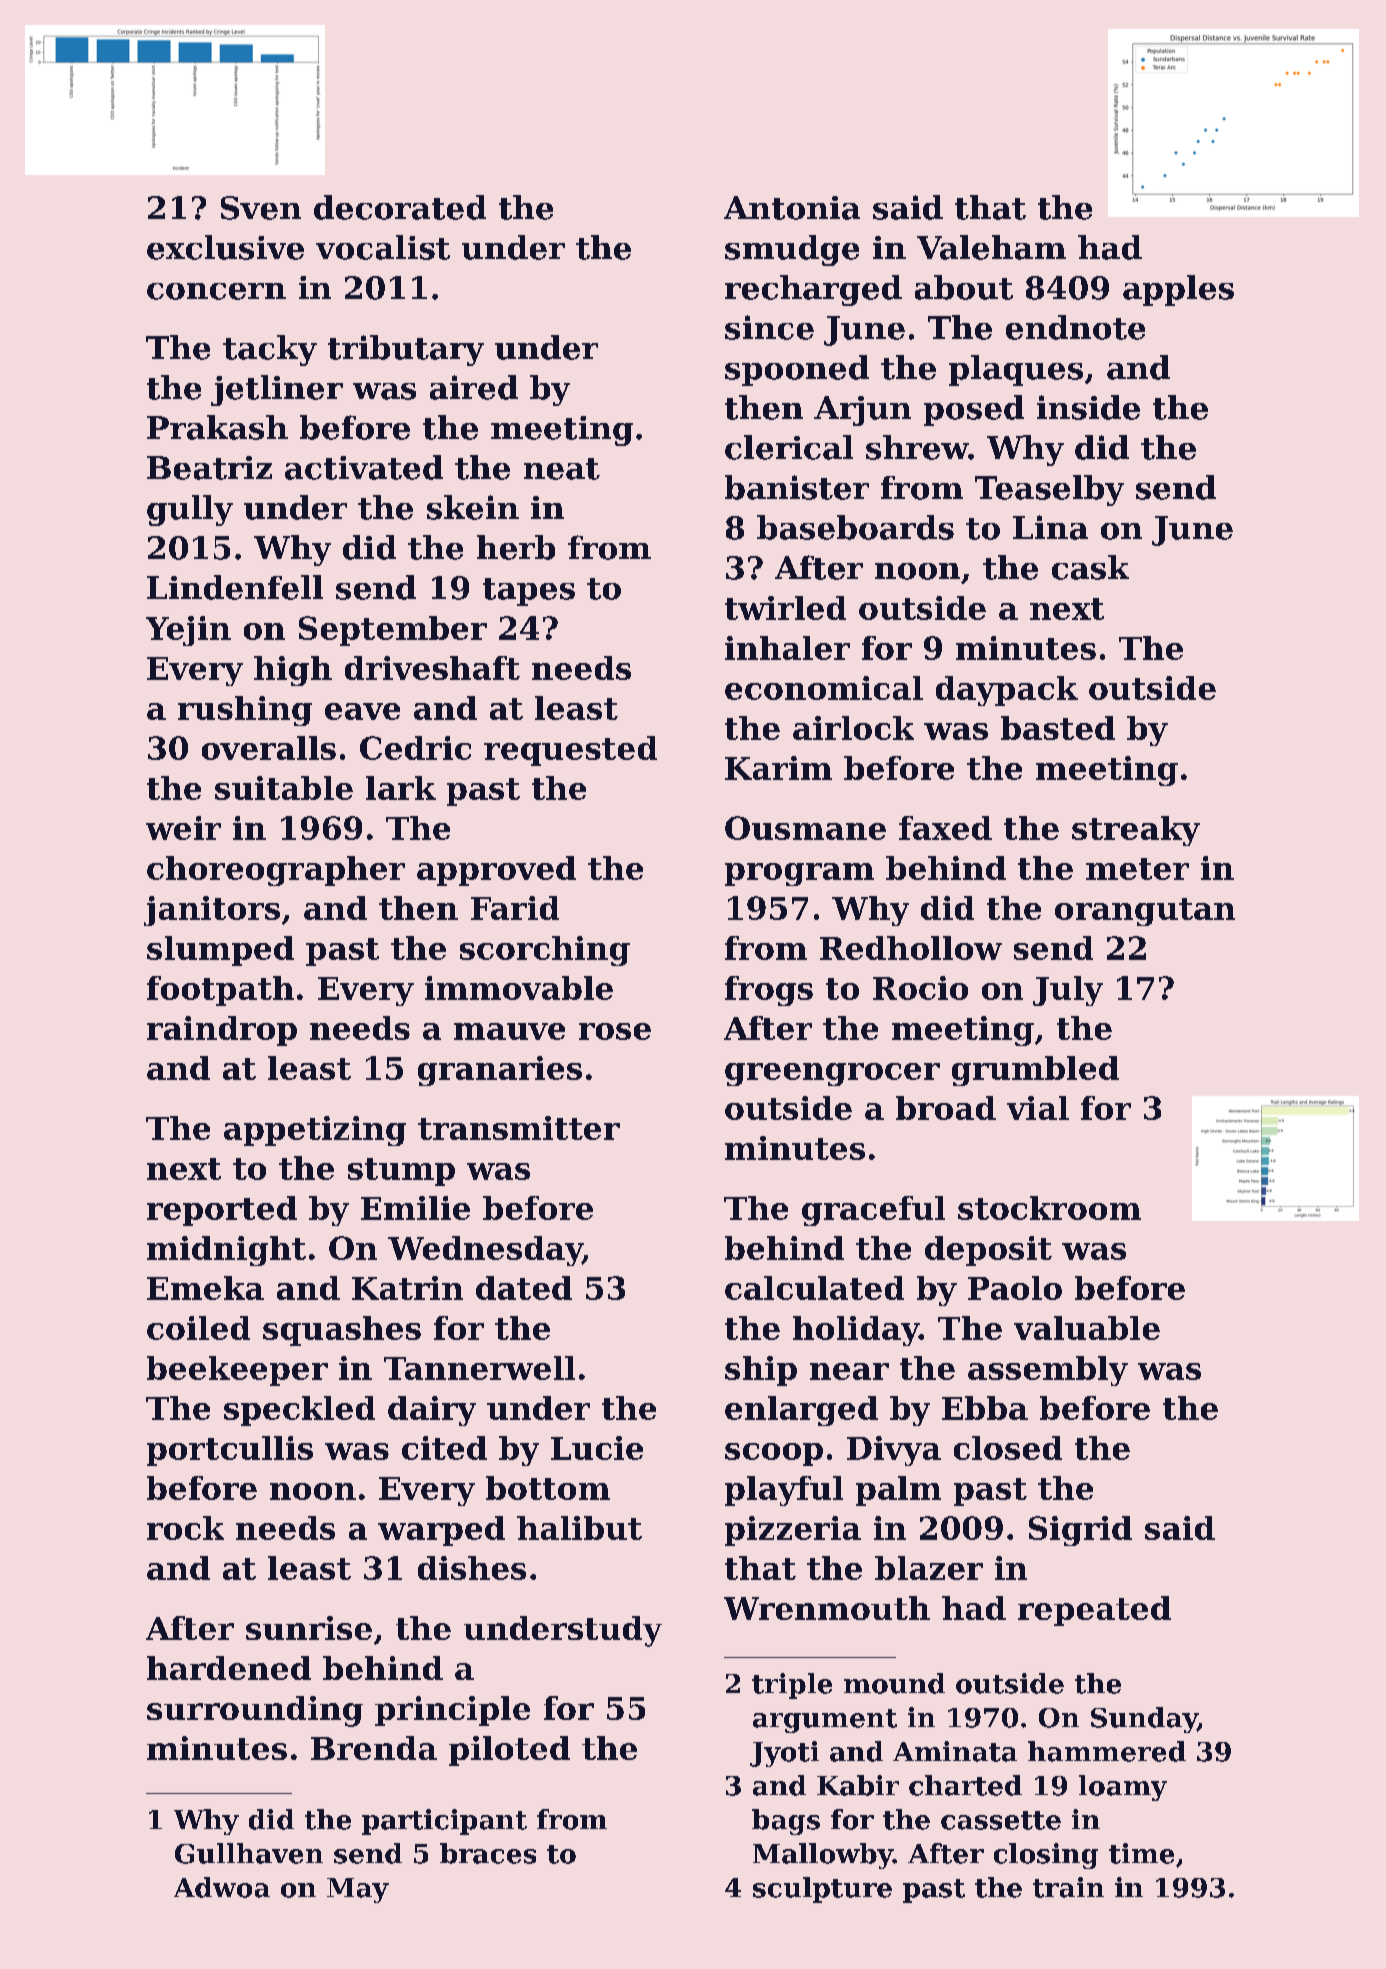 The width and height of the screenshot is (1386, 1969). What do you see at coordinates (597, 1448) in the screenshot?
I see `Lucie` at bounding box center [597, 1448].
